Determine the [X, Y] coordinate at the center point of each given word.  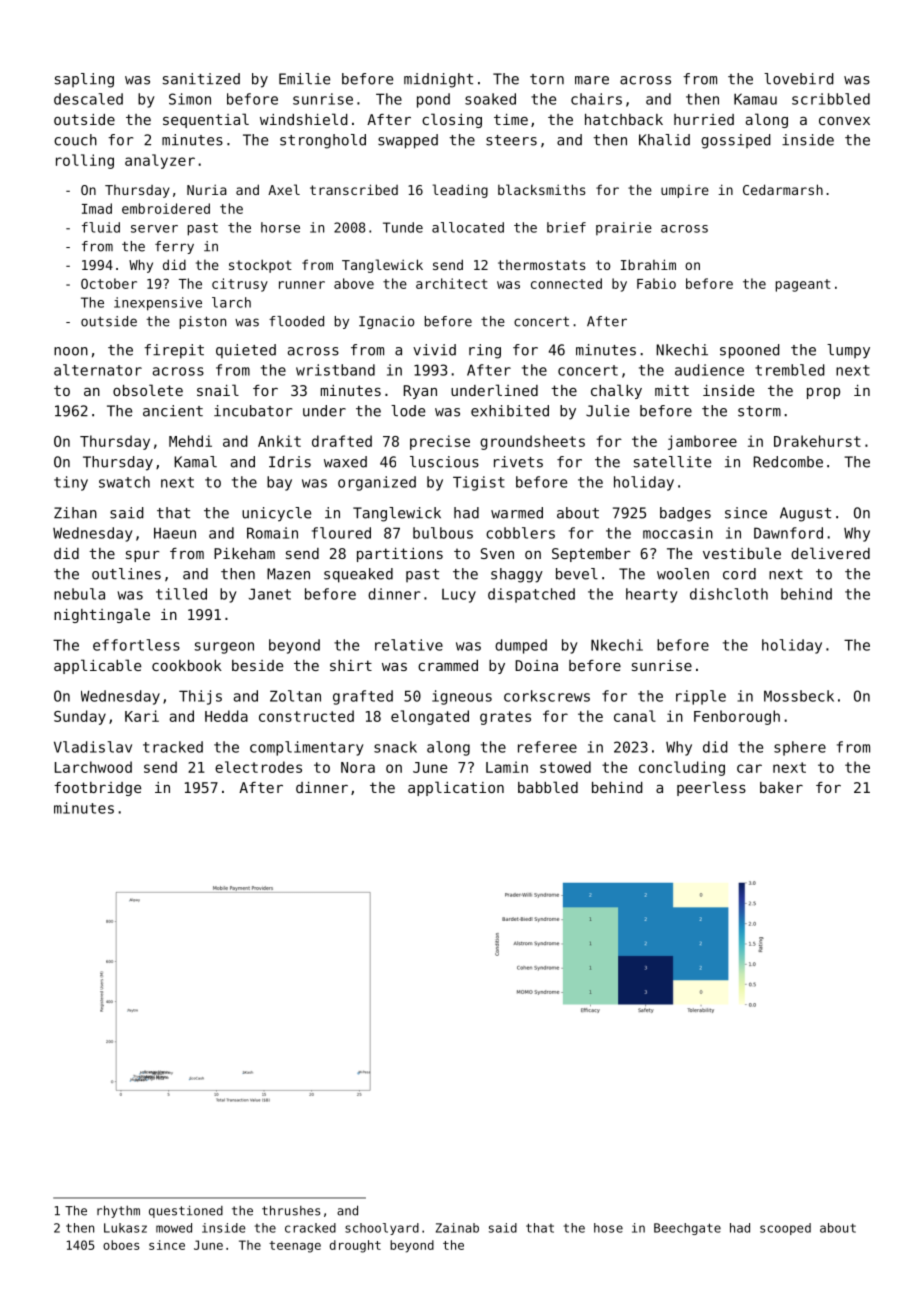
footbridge [97, 789]
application [456, 788]
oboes [121, 1245]
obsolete [148, 390]
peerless [711, 788]
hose [608, 1228]
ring [485, 351]
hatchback [624, 119]
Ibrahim [648, 264]
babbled [548, 787]
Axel [284, 189]
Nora [358, 767]
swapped [408, 141]
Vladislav [93, 747]
